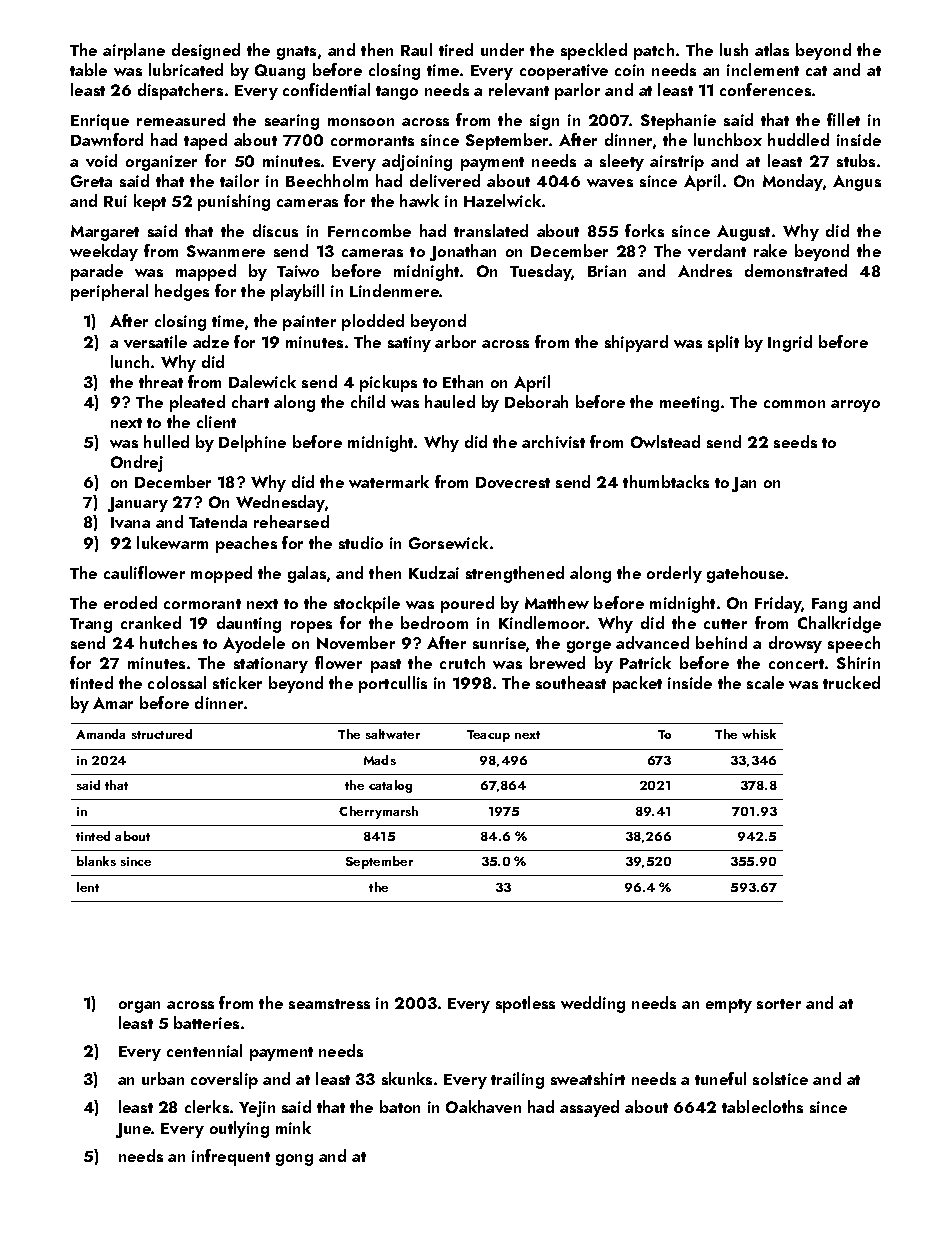 The width and height of the screenshot is (952, 1233). Describe the element at coordinates (734, 49) in the screenshot. I see `lush` at that location.
